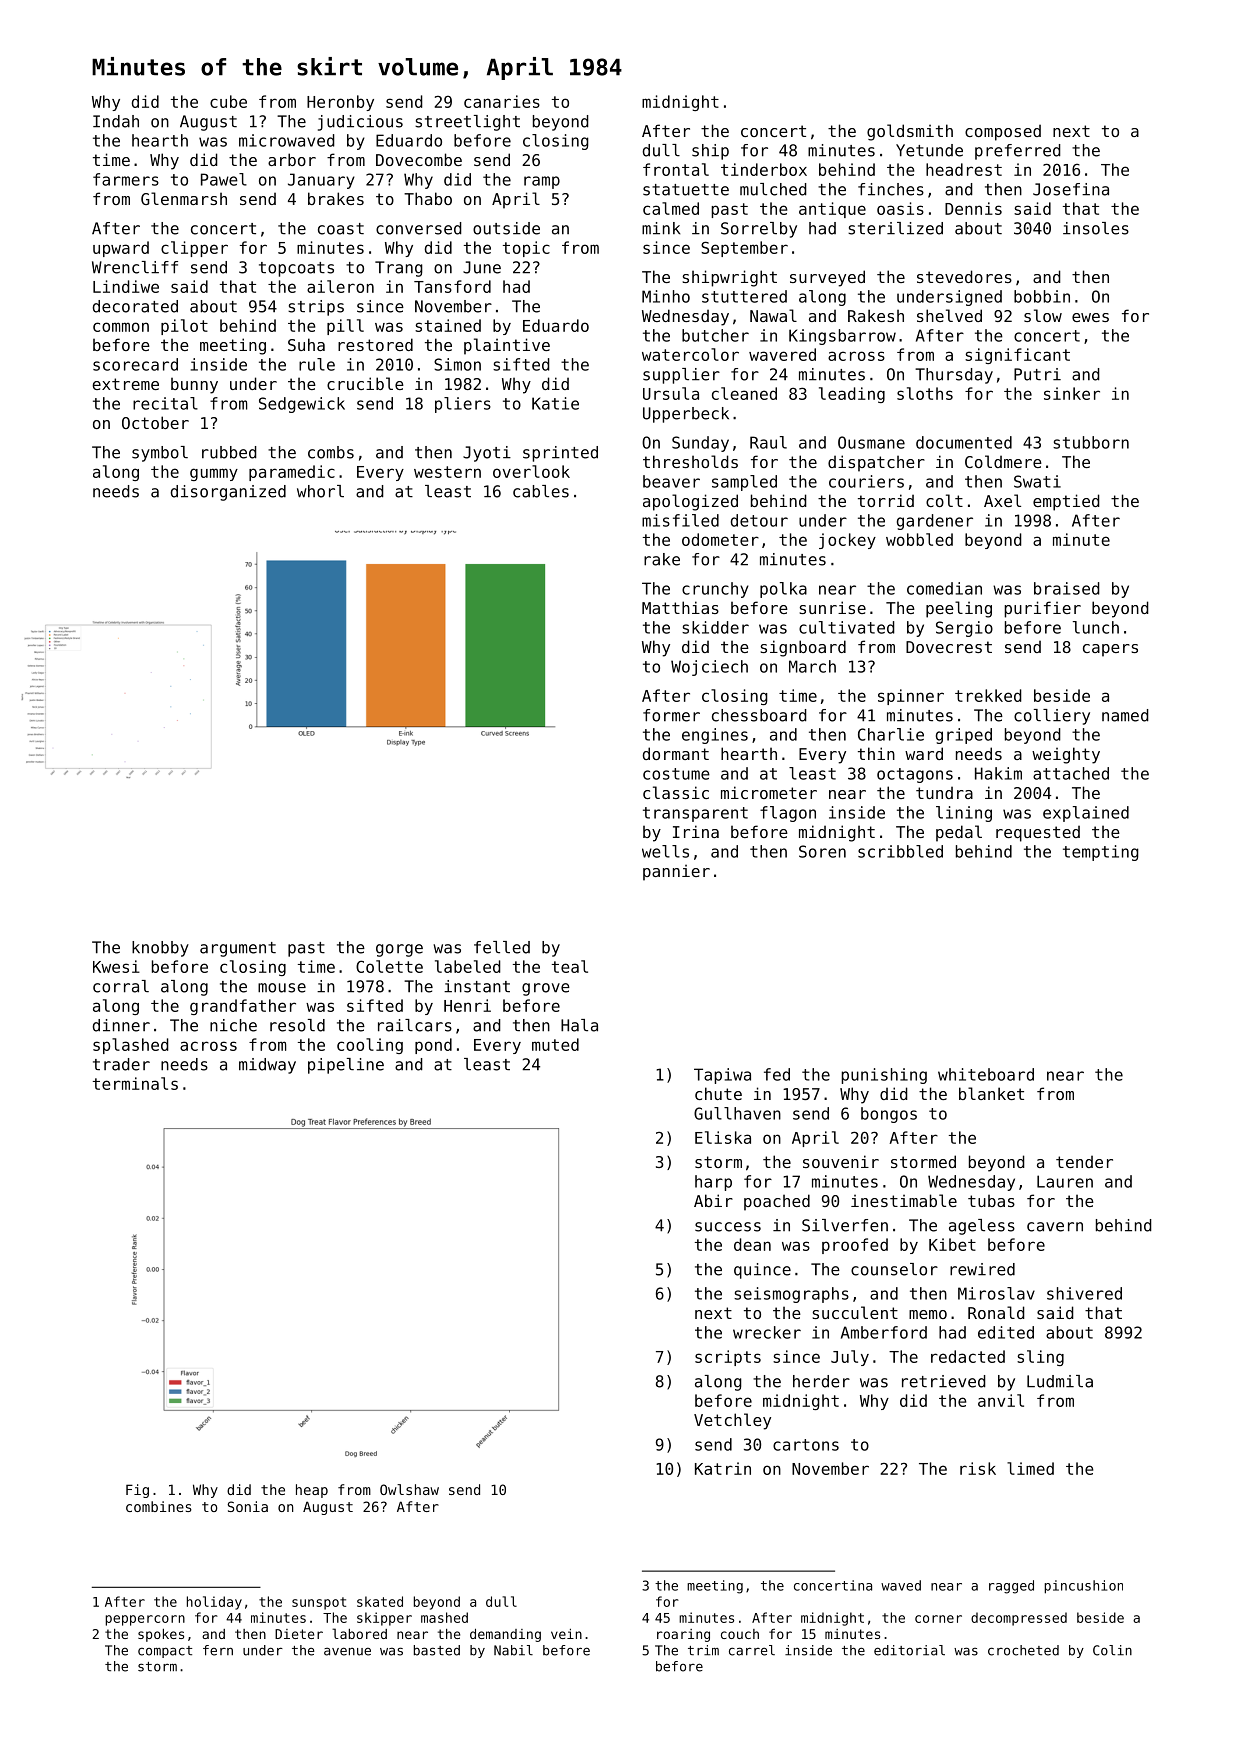 This screenshot has height=1763, width=1246. What do you see at coordinates (1072, 393) in the screenshot?
I see `sinker` at bounding box center [1072, 393].
